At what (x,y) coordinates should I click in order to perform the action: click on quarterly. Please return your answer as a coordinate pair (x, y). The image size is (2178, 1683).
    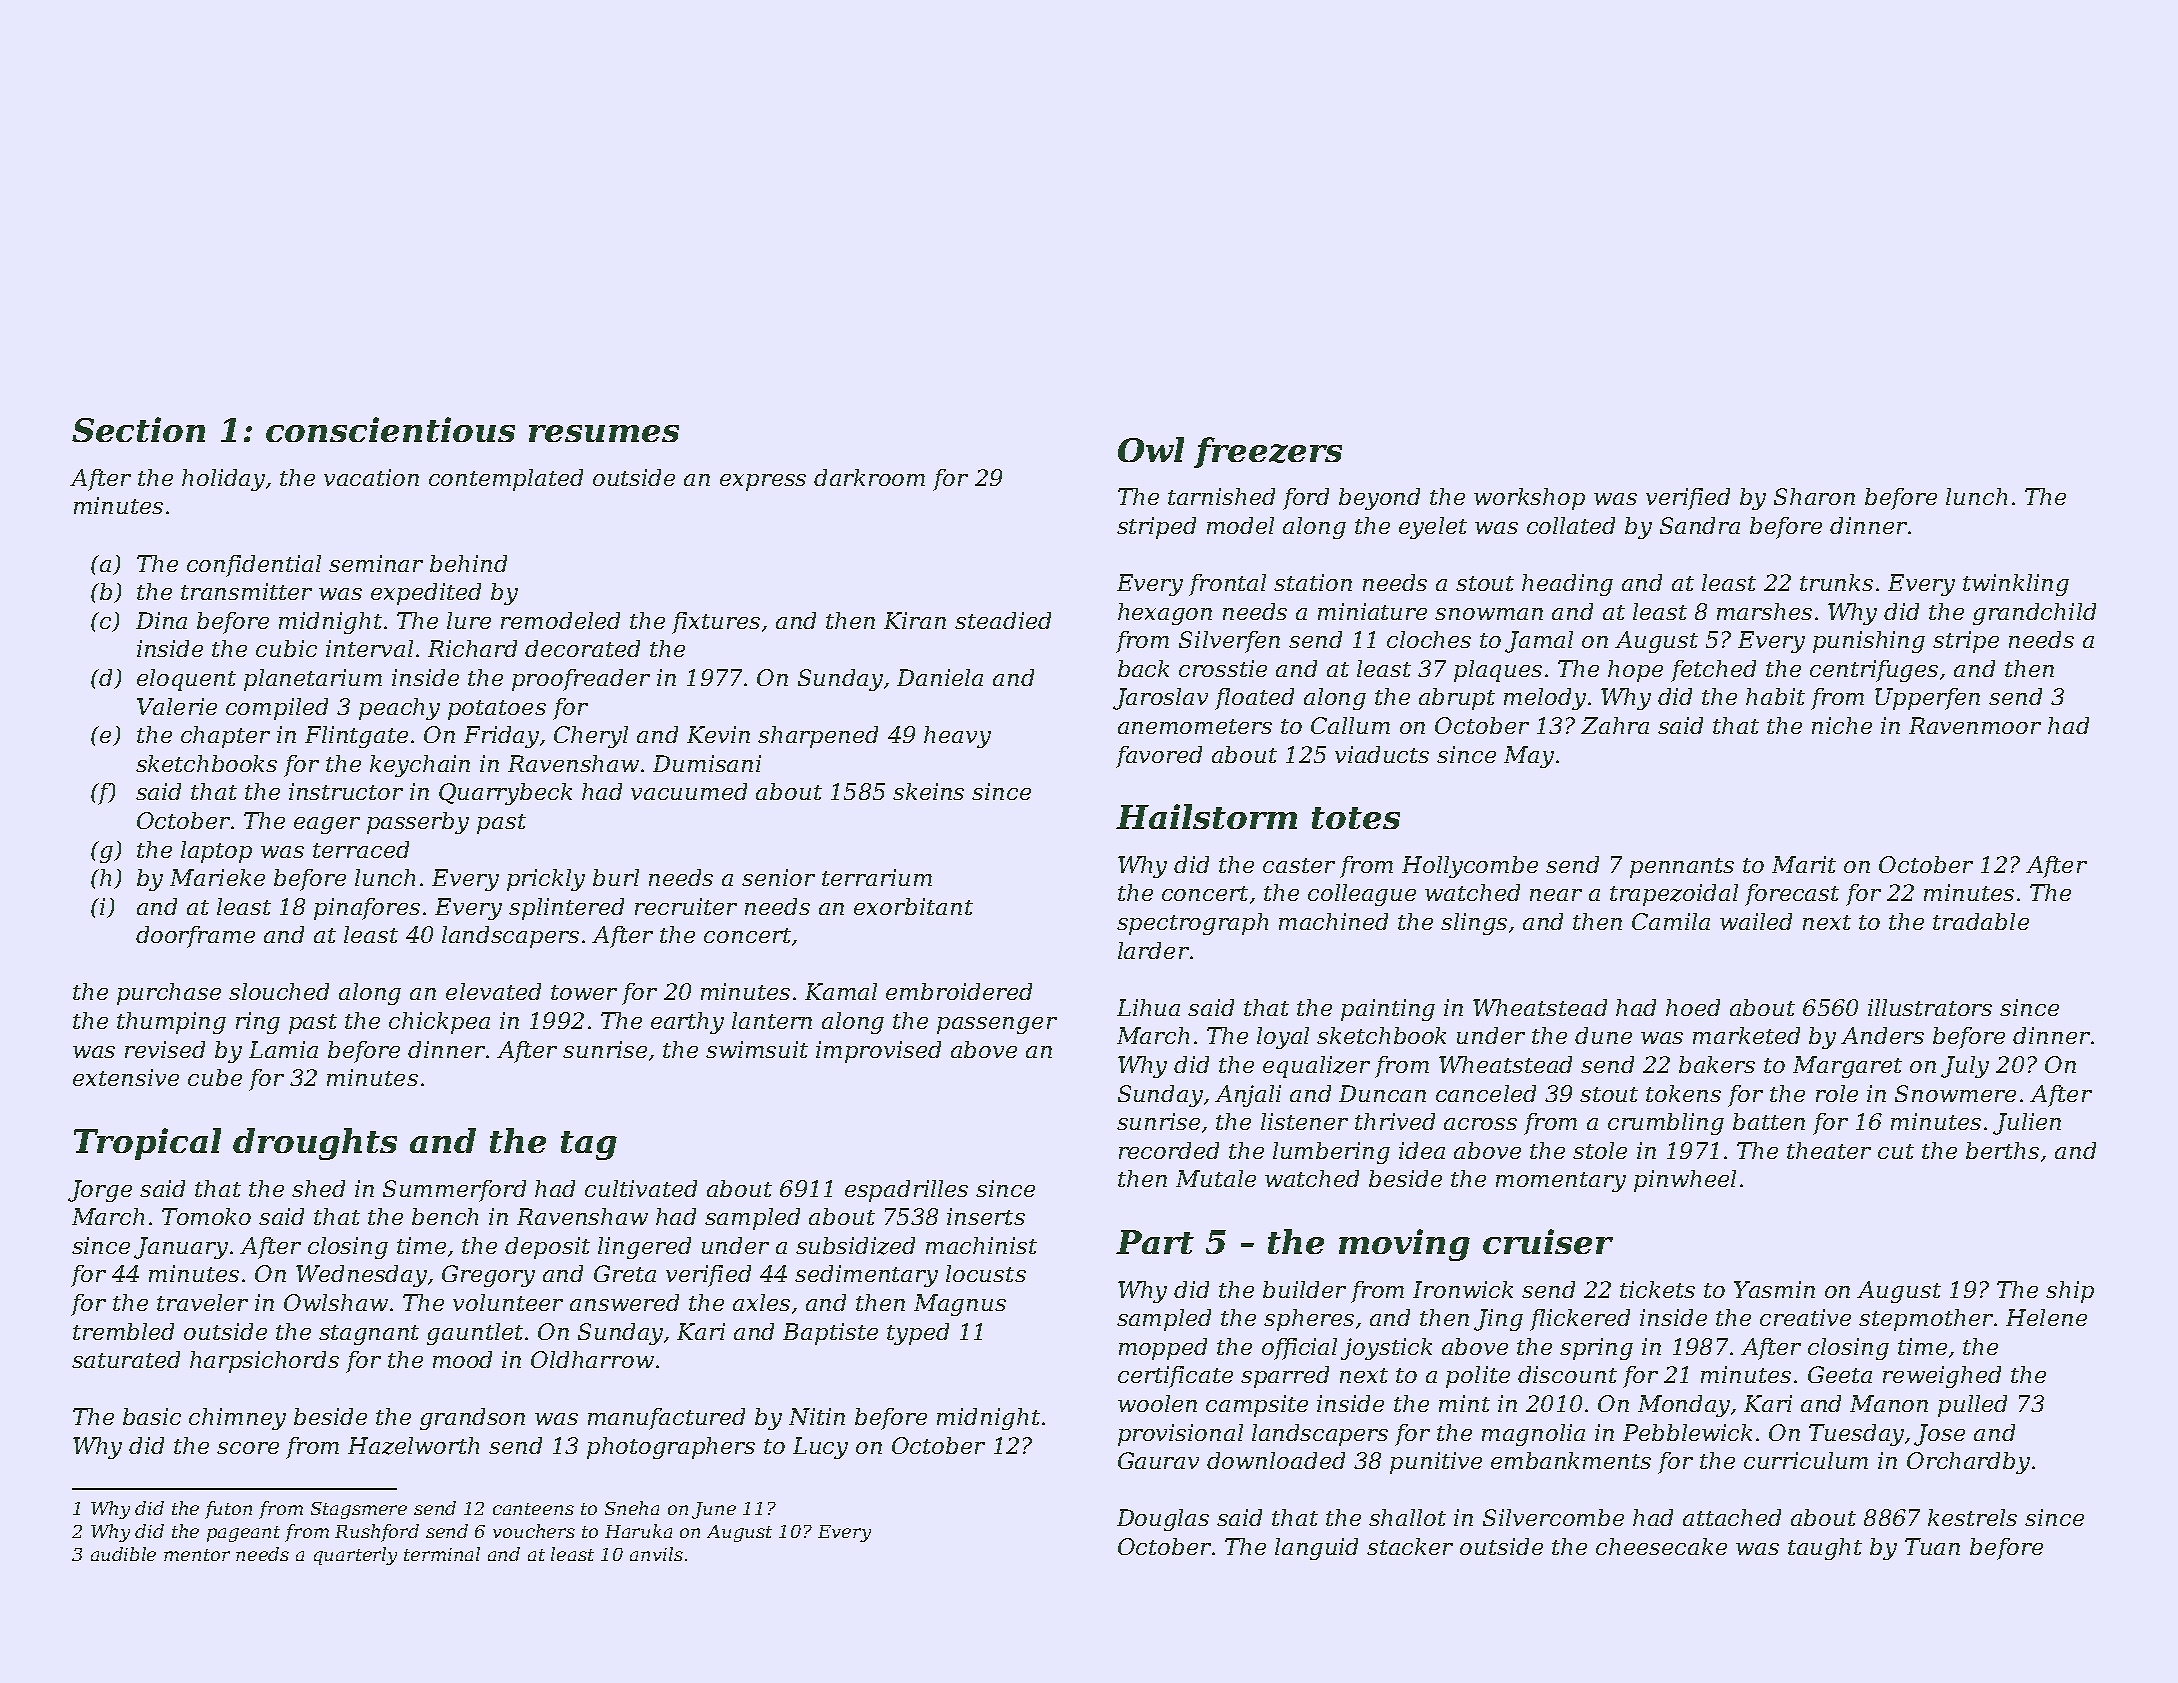
    Looking at the image, I should click on (355, 1556).
